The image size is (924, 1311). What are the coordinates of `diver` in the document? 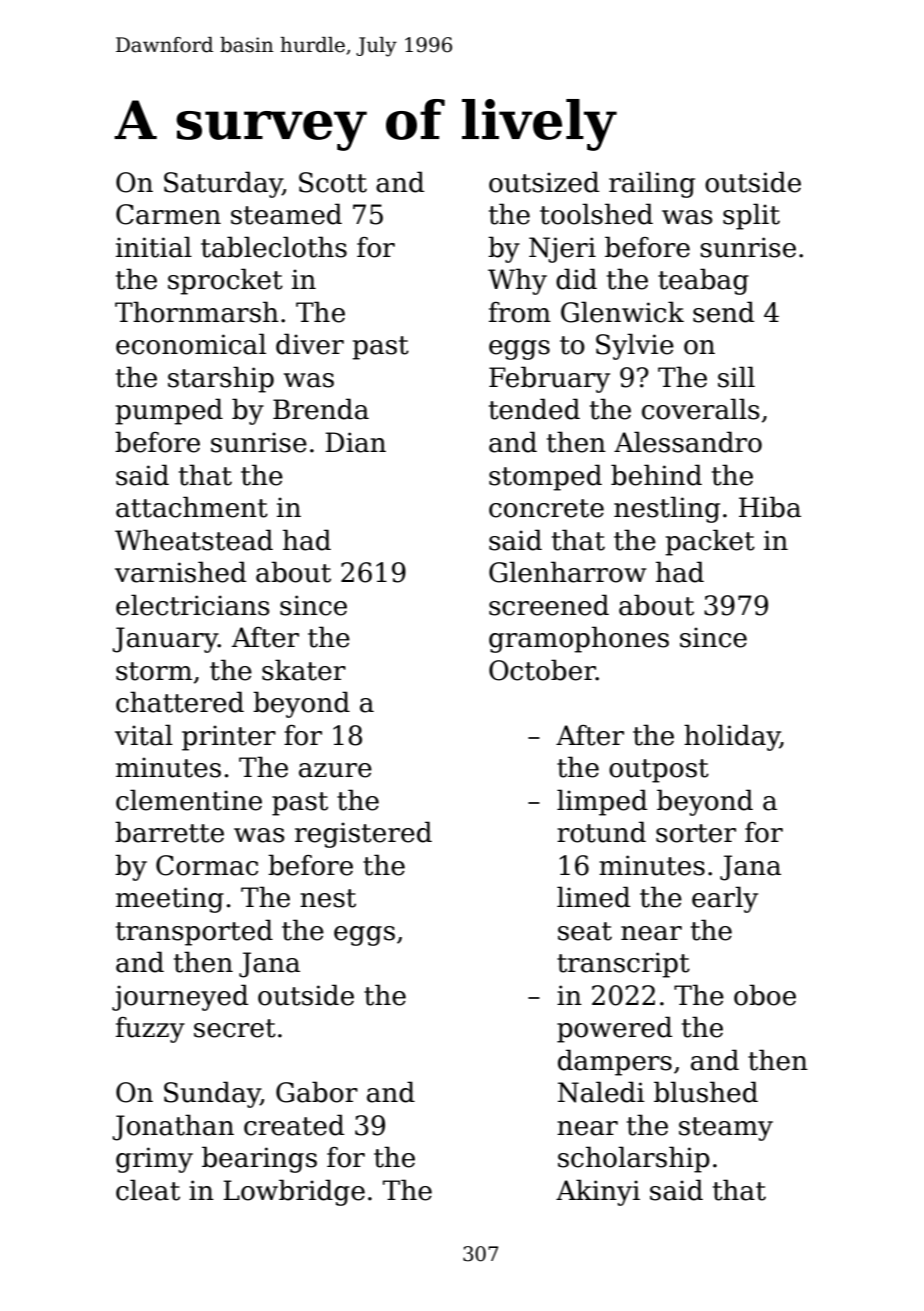 It's located at (310, 344).
